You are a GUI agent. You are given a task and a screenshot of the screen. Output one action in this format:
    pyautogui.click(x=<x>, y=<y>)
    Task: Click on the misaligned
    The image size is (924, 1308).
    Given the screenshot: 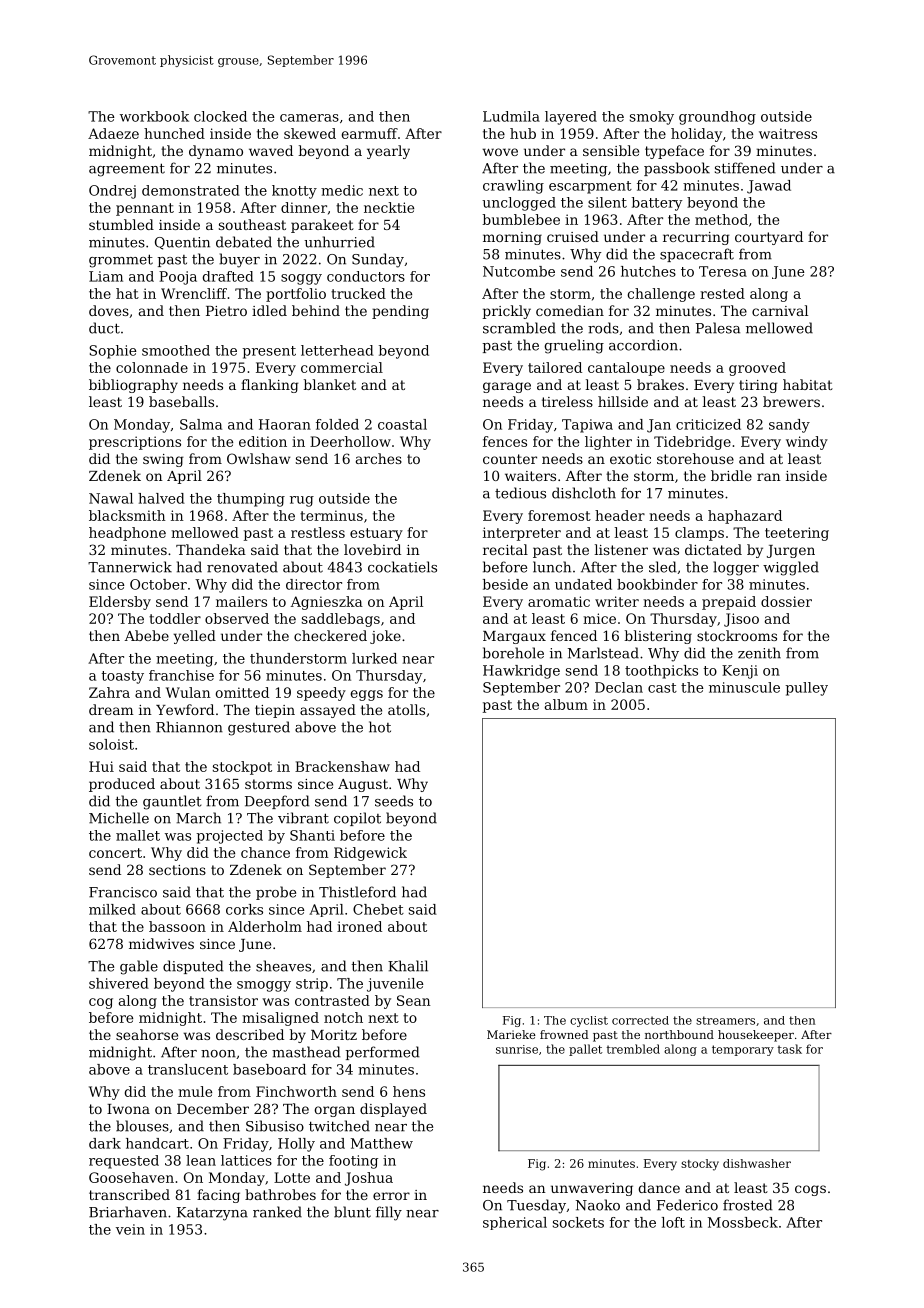 What is the action you would take?
    pyautogui.click(x=280, y=1019)
